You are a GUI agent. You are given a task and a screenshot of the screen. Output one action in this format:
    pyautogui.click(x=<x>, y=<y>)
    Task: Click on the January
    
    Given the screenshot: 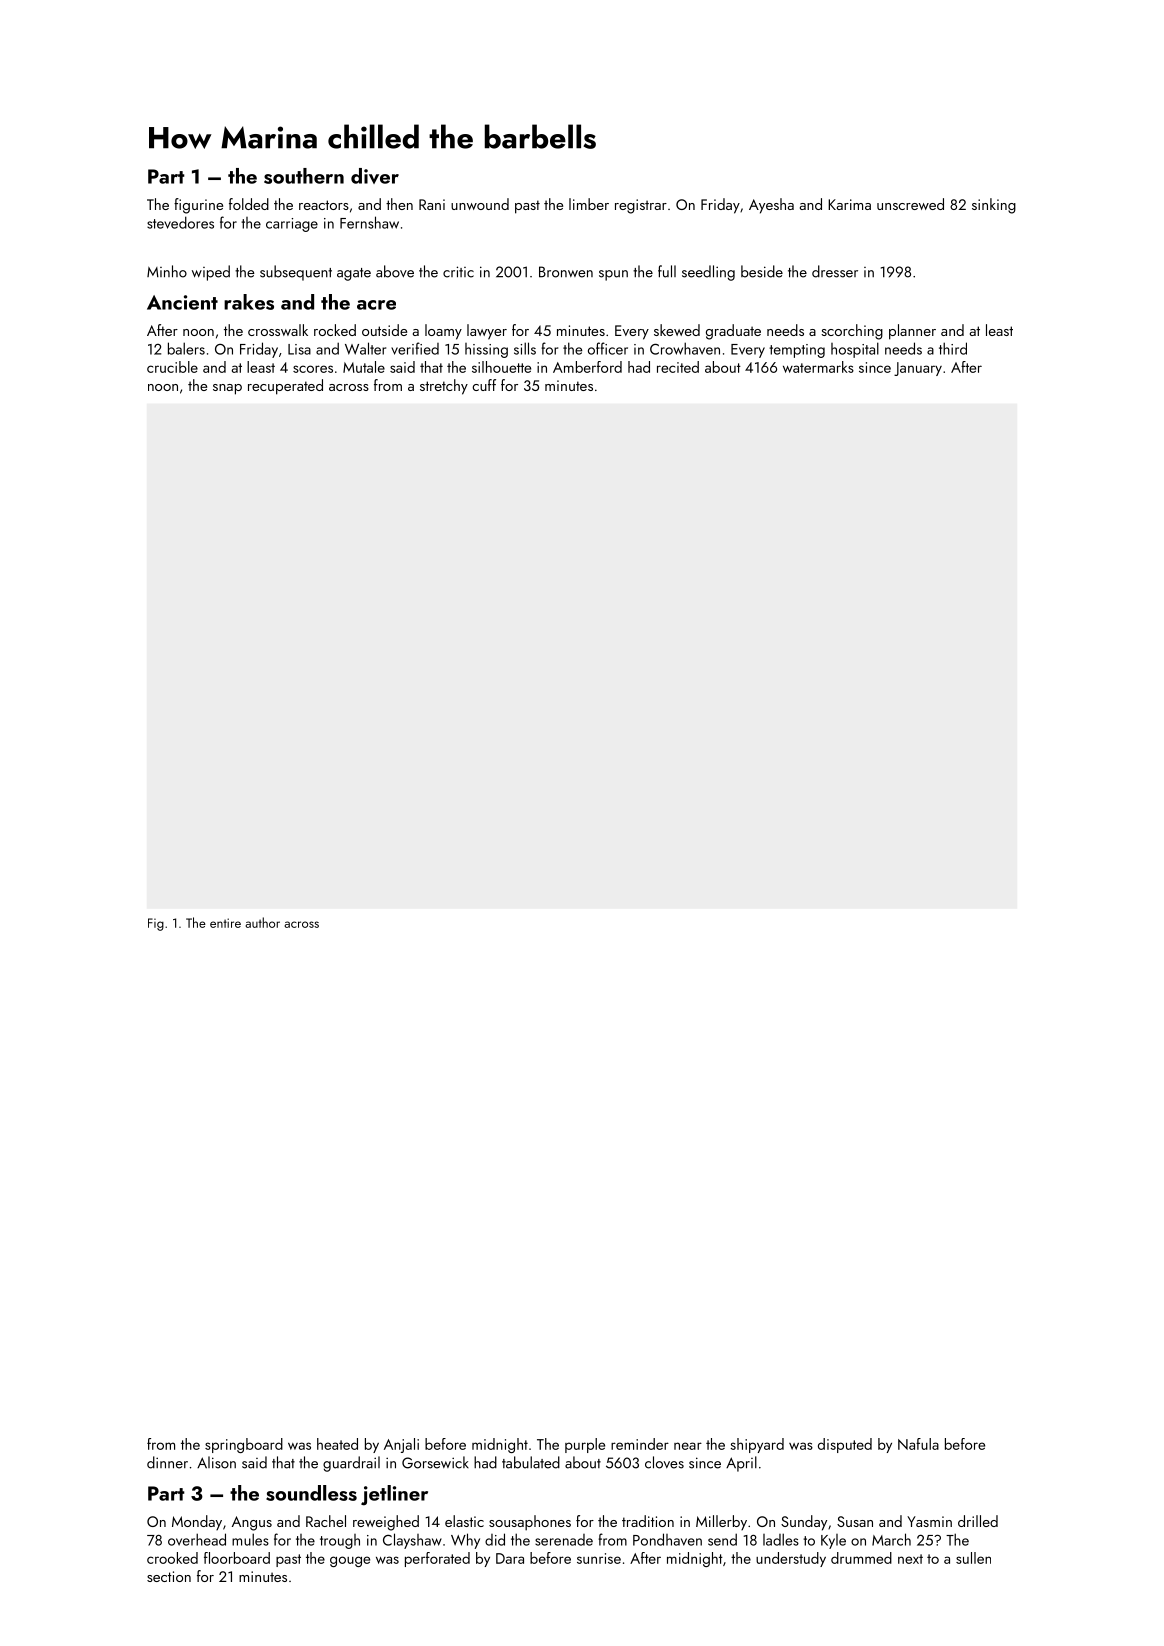 What is the action you would take?
    pyautogui.click(x=918, y=369)
